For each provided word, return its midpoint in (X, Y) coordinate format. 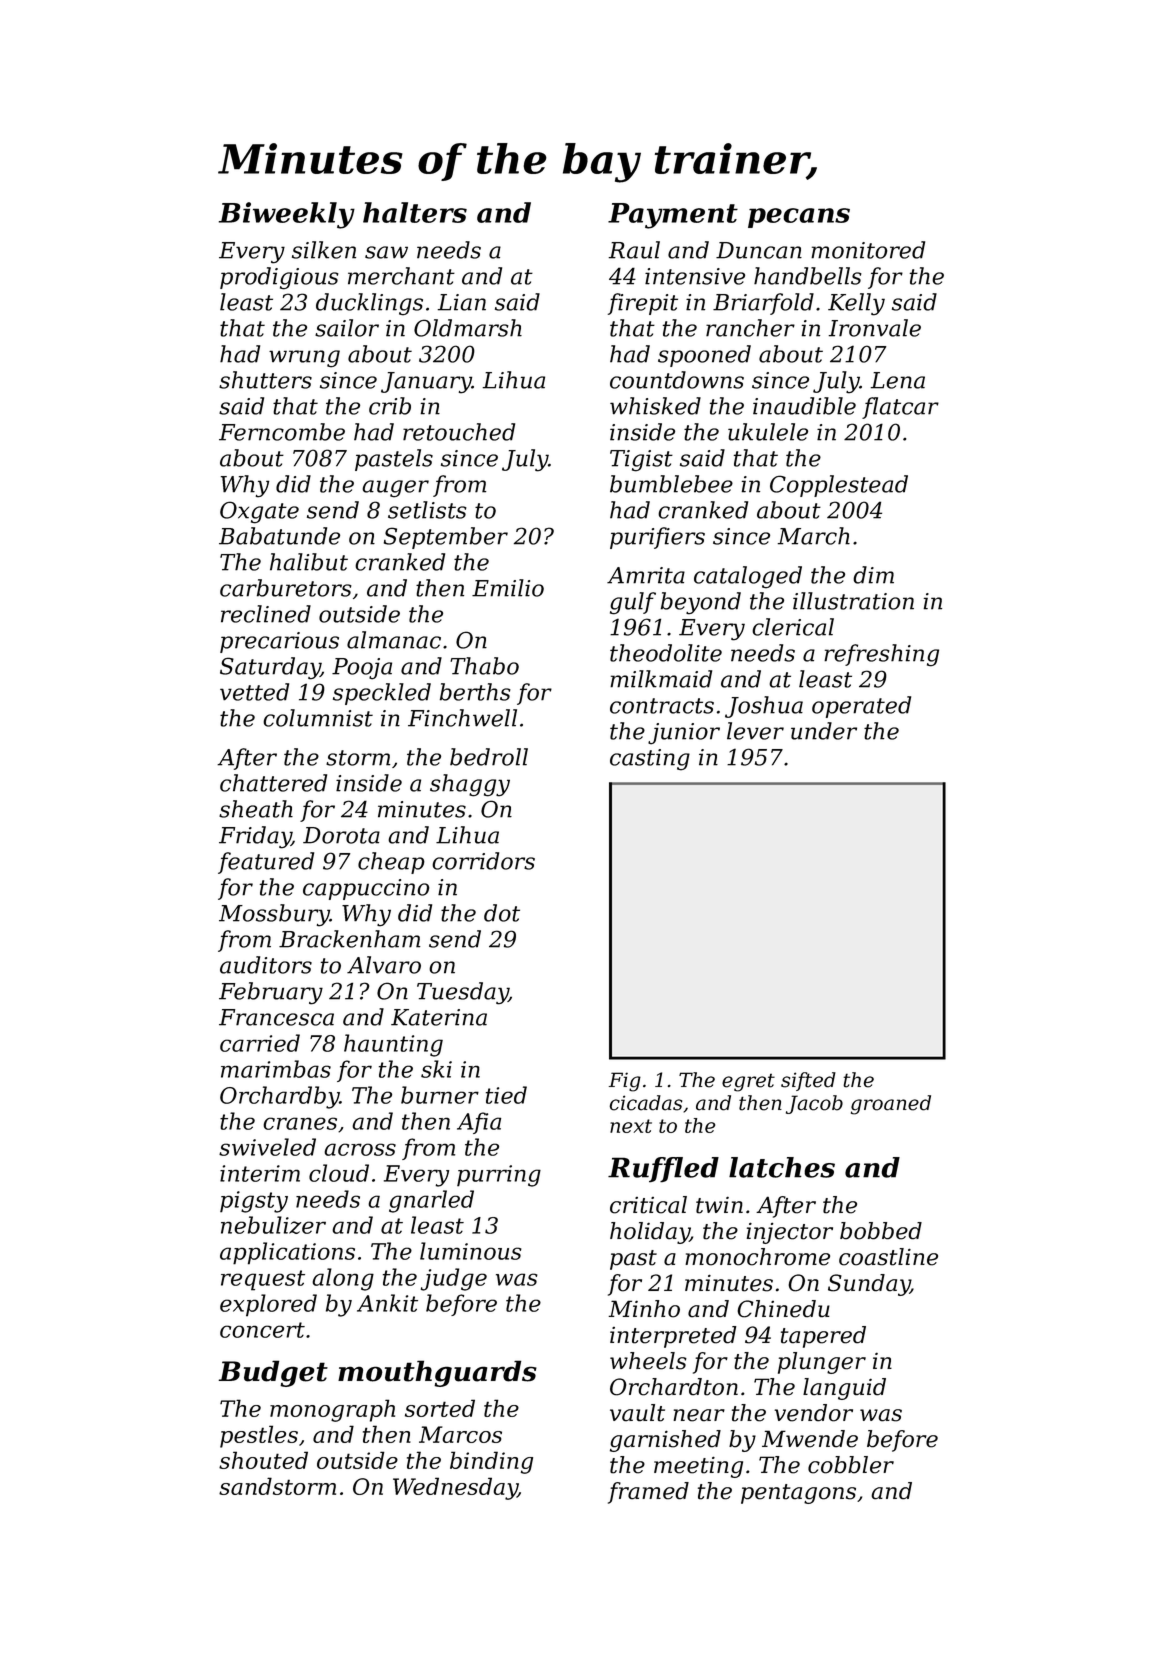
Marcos (460, 1434)
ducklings (369, 304)
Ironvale (874, 328)
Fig (625, 1082)
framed (648, 1493)
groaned (891, 1105)
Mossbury (274, 915)
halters (415, 212)
